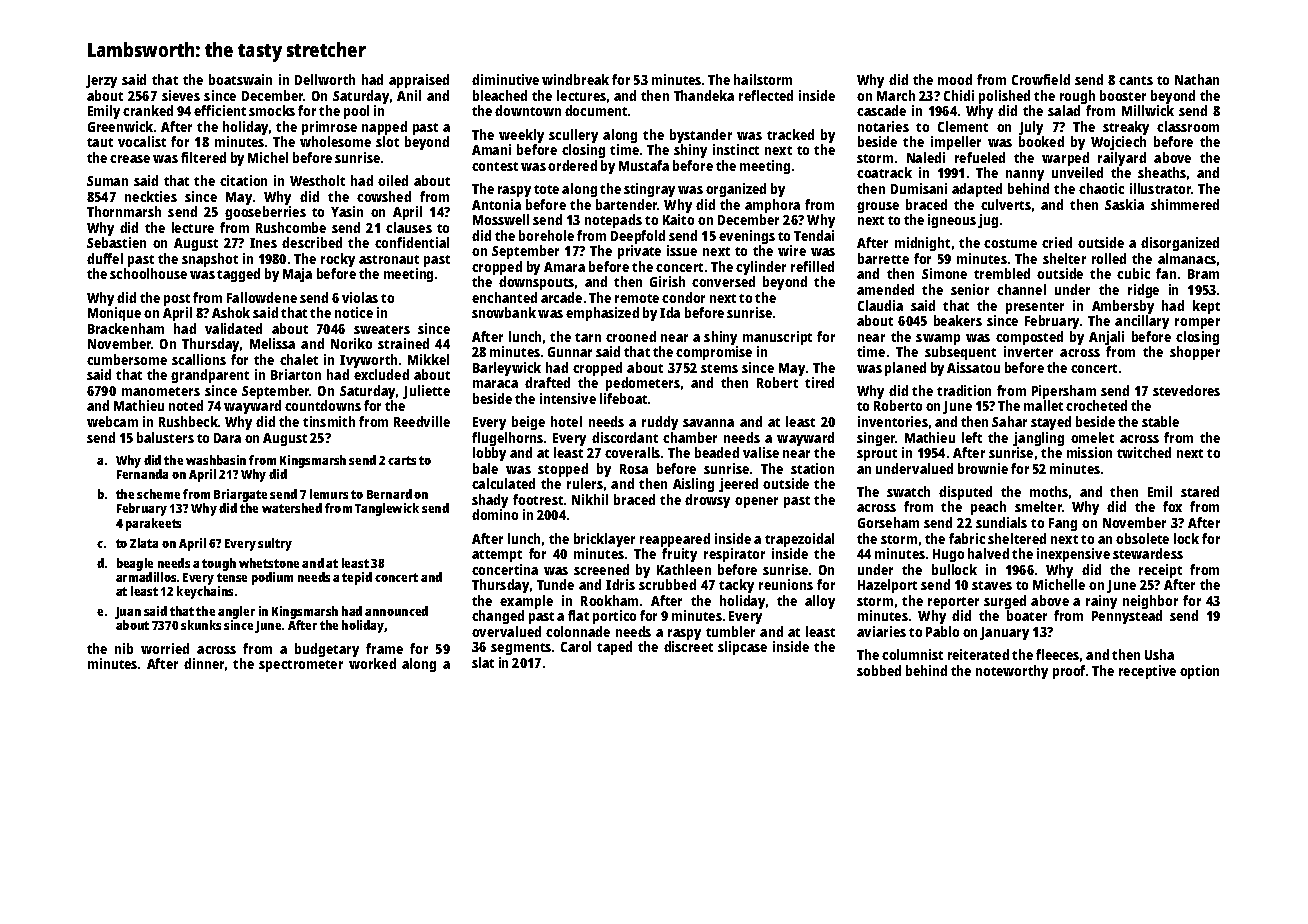 The width and height of the document is (1308, 924). Describe the element at coordinates (426, 392) in the document. I see `Juliette` at that location.
